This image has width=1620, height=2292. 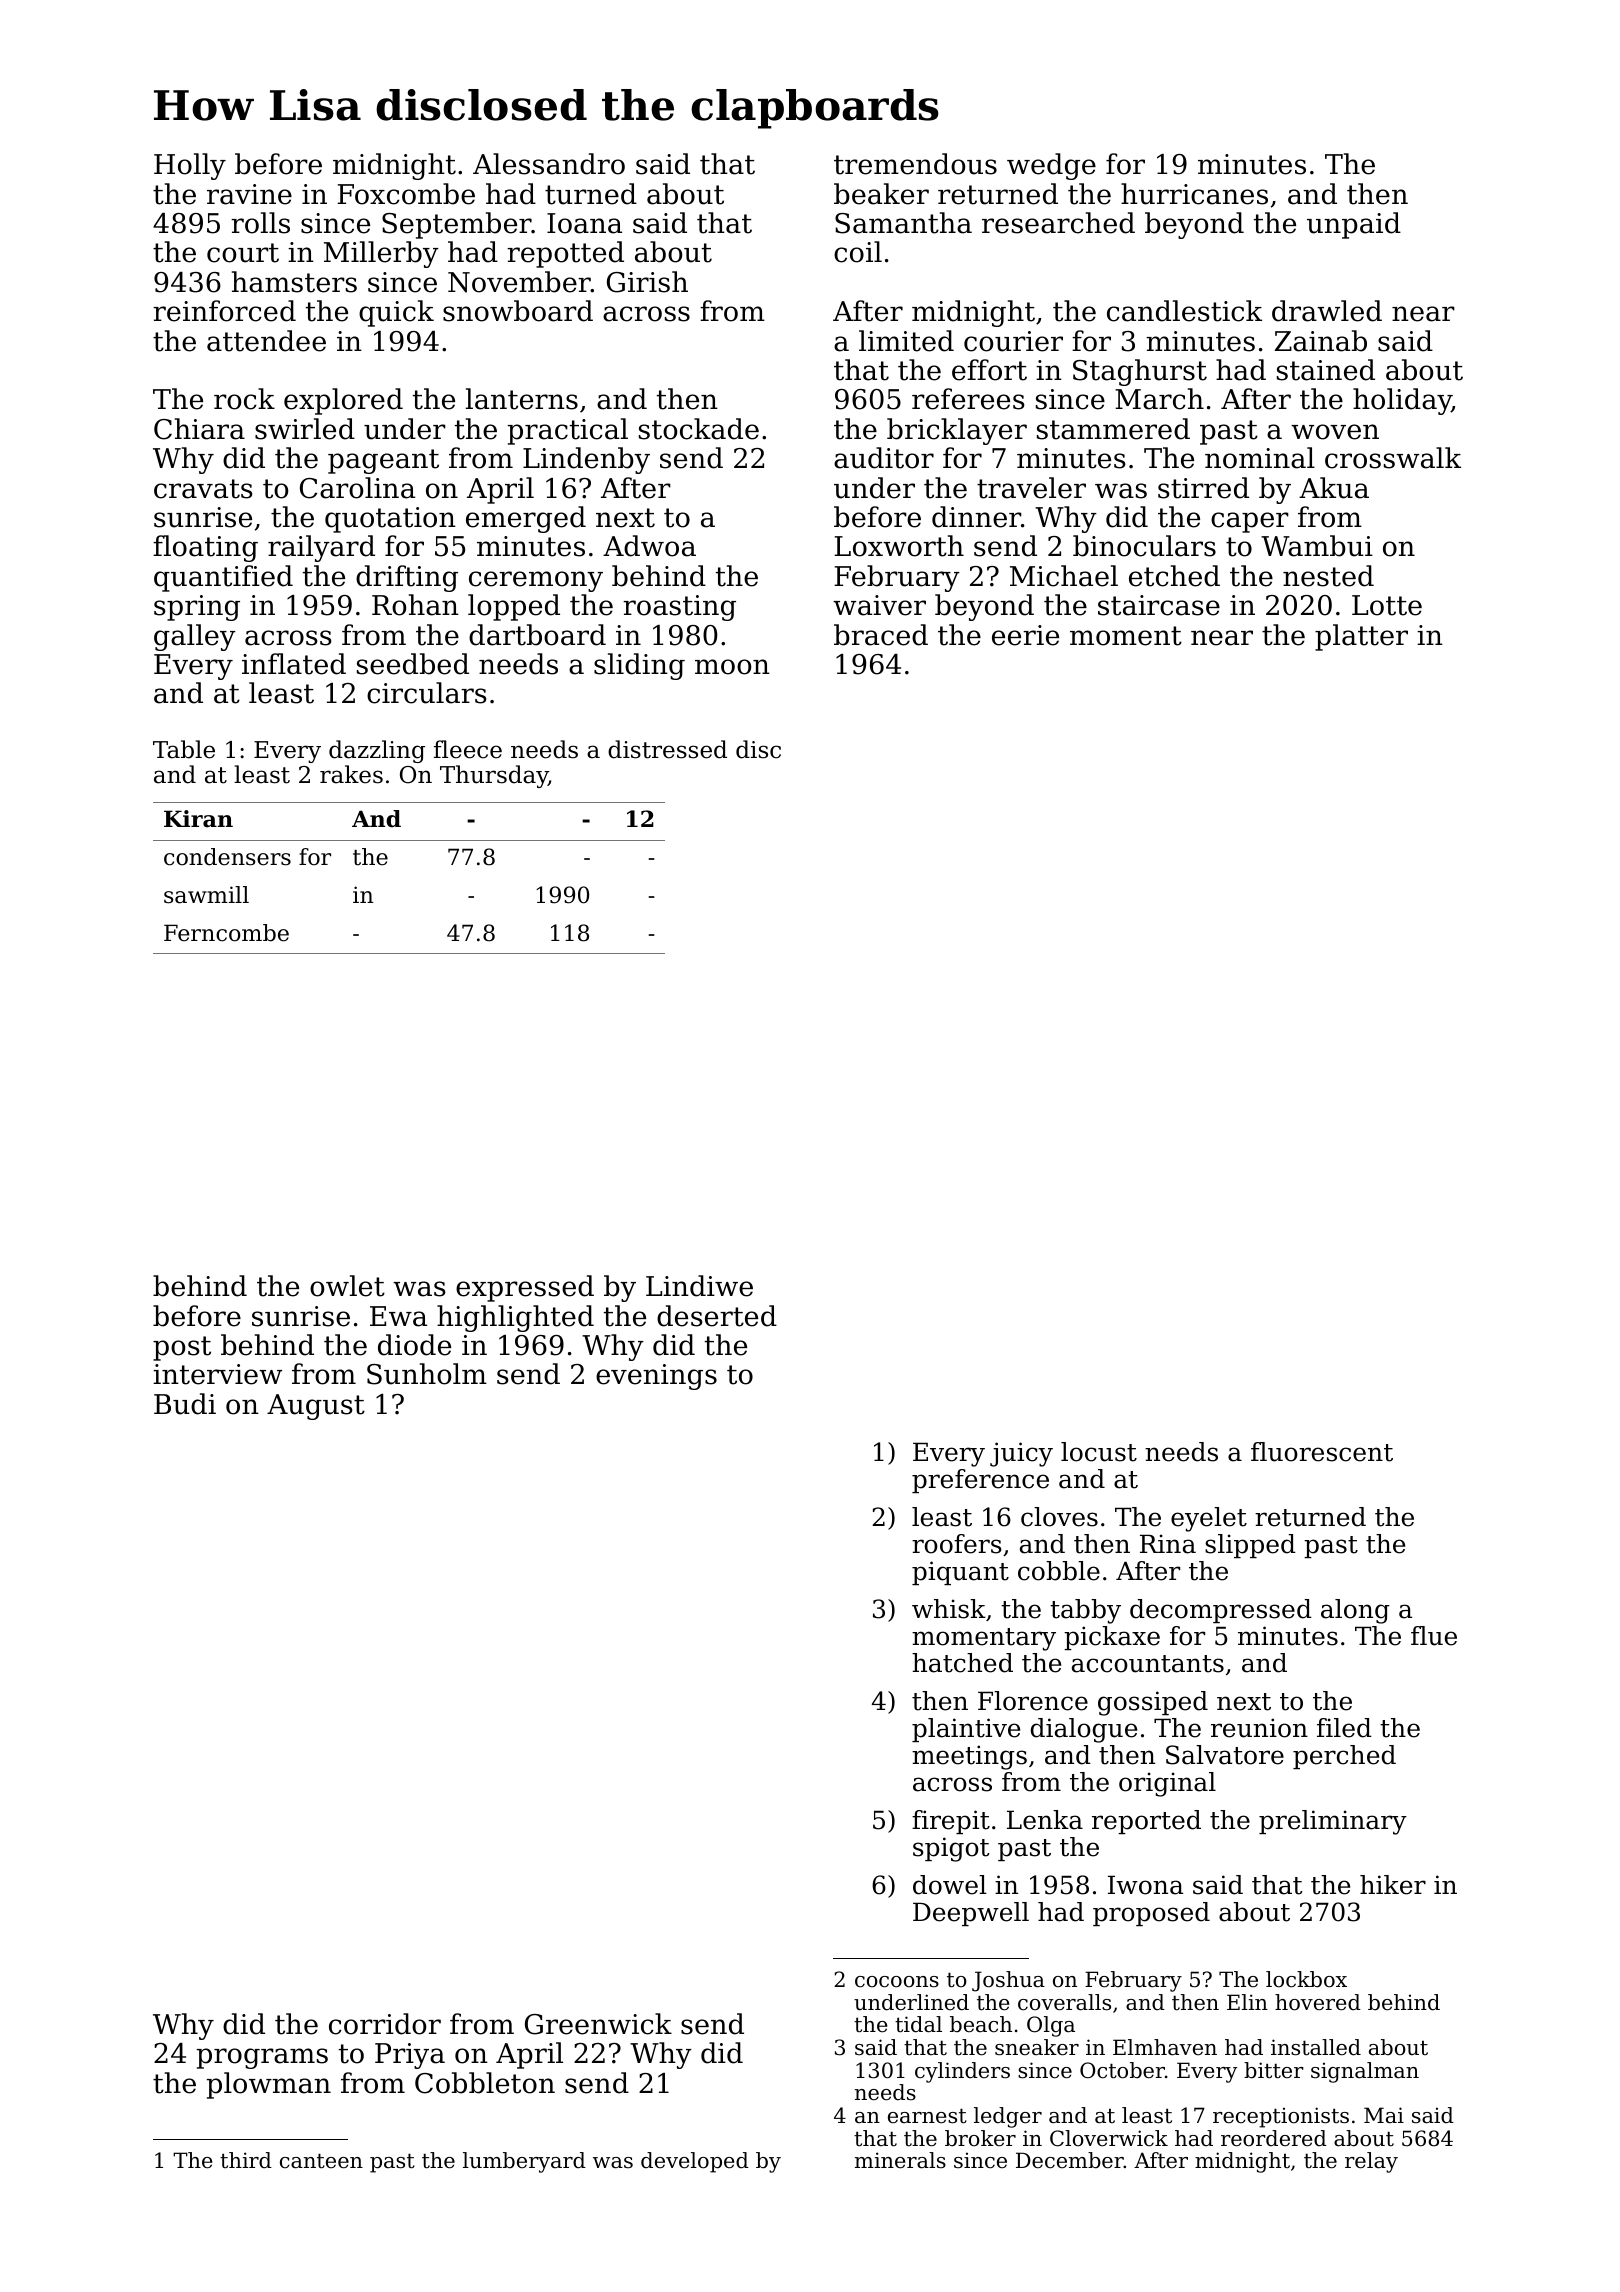 I want to click on wedge, so click(x=1051, y=166).
